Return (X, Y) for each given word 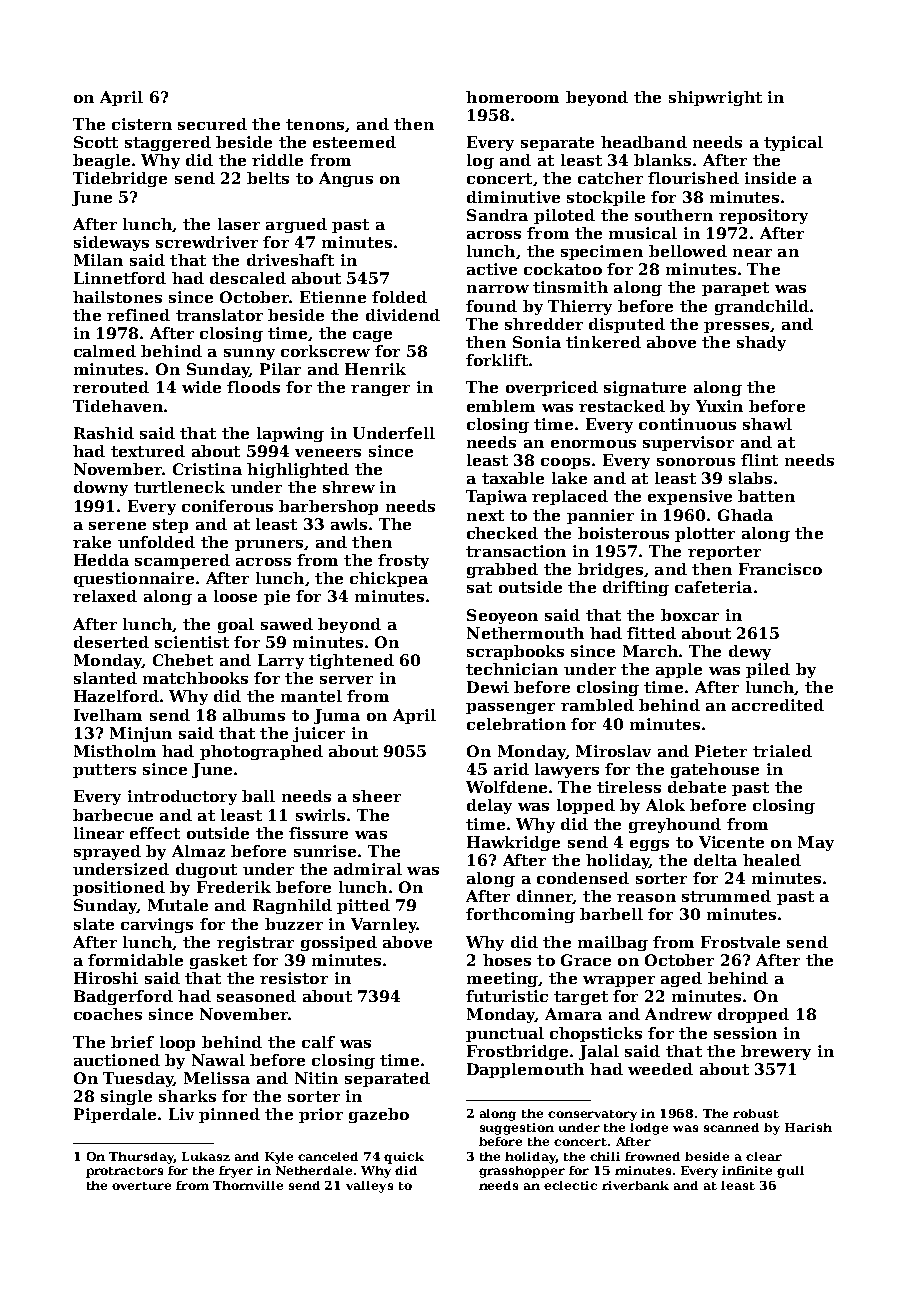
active (492, 269)
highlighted (298, 470)
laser (239, 224)
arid (511, 769)
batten (766, 496)
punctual (505, 1034)
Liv (181, 1114)
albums (254, 715)
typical (793, 143)
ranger (380, 390)
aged (681, 979)
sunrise (325, 851)
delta (715, 860)
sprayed (107, 852)
